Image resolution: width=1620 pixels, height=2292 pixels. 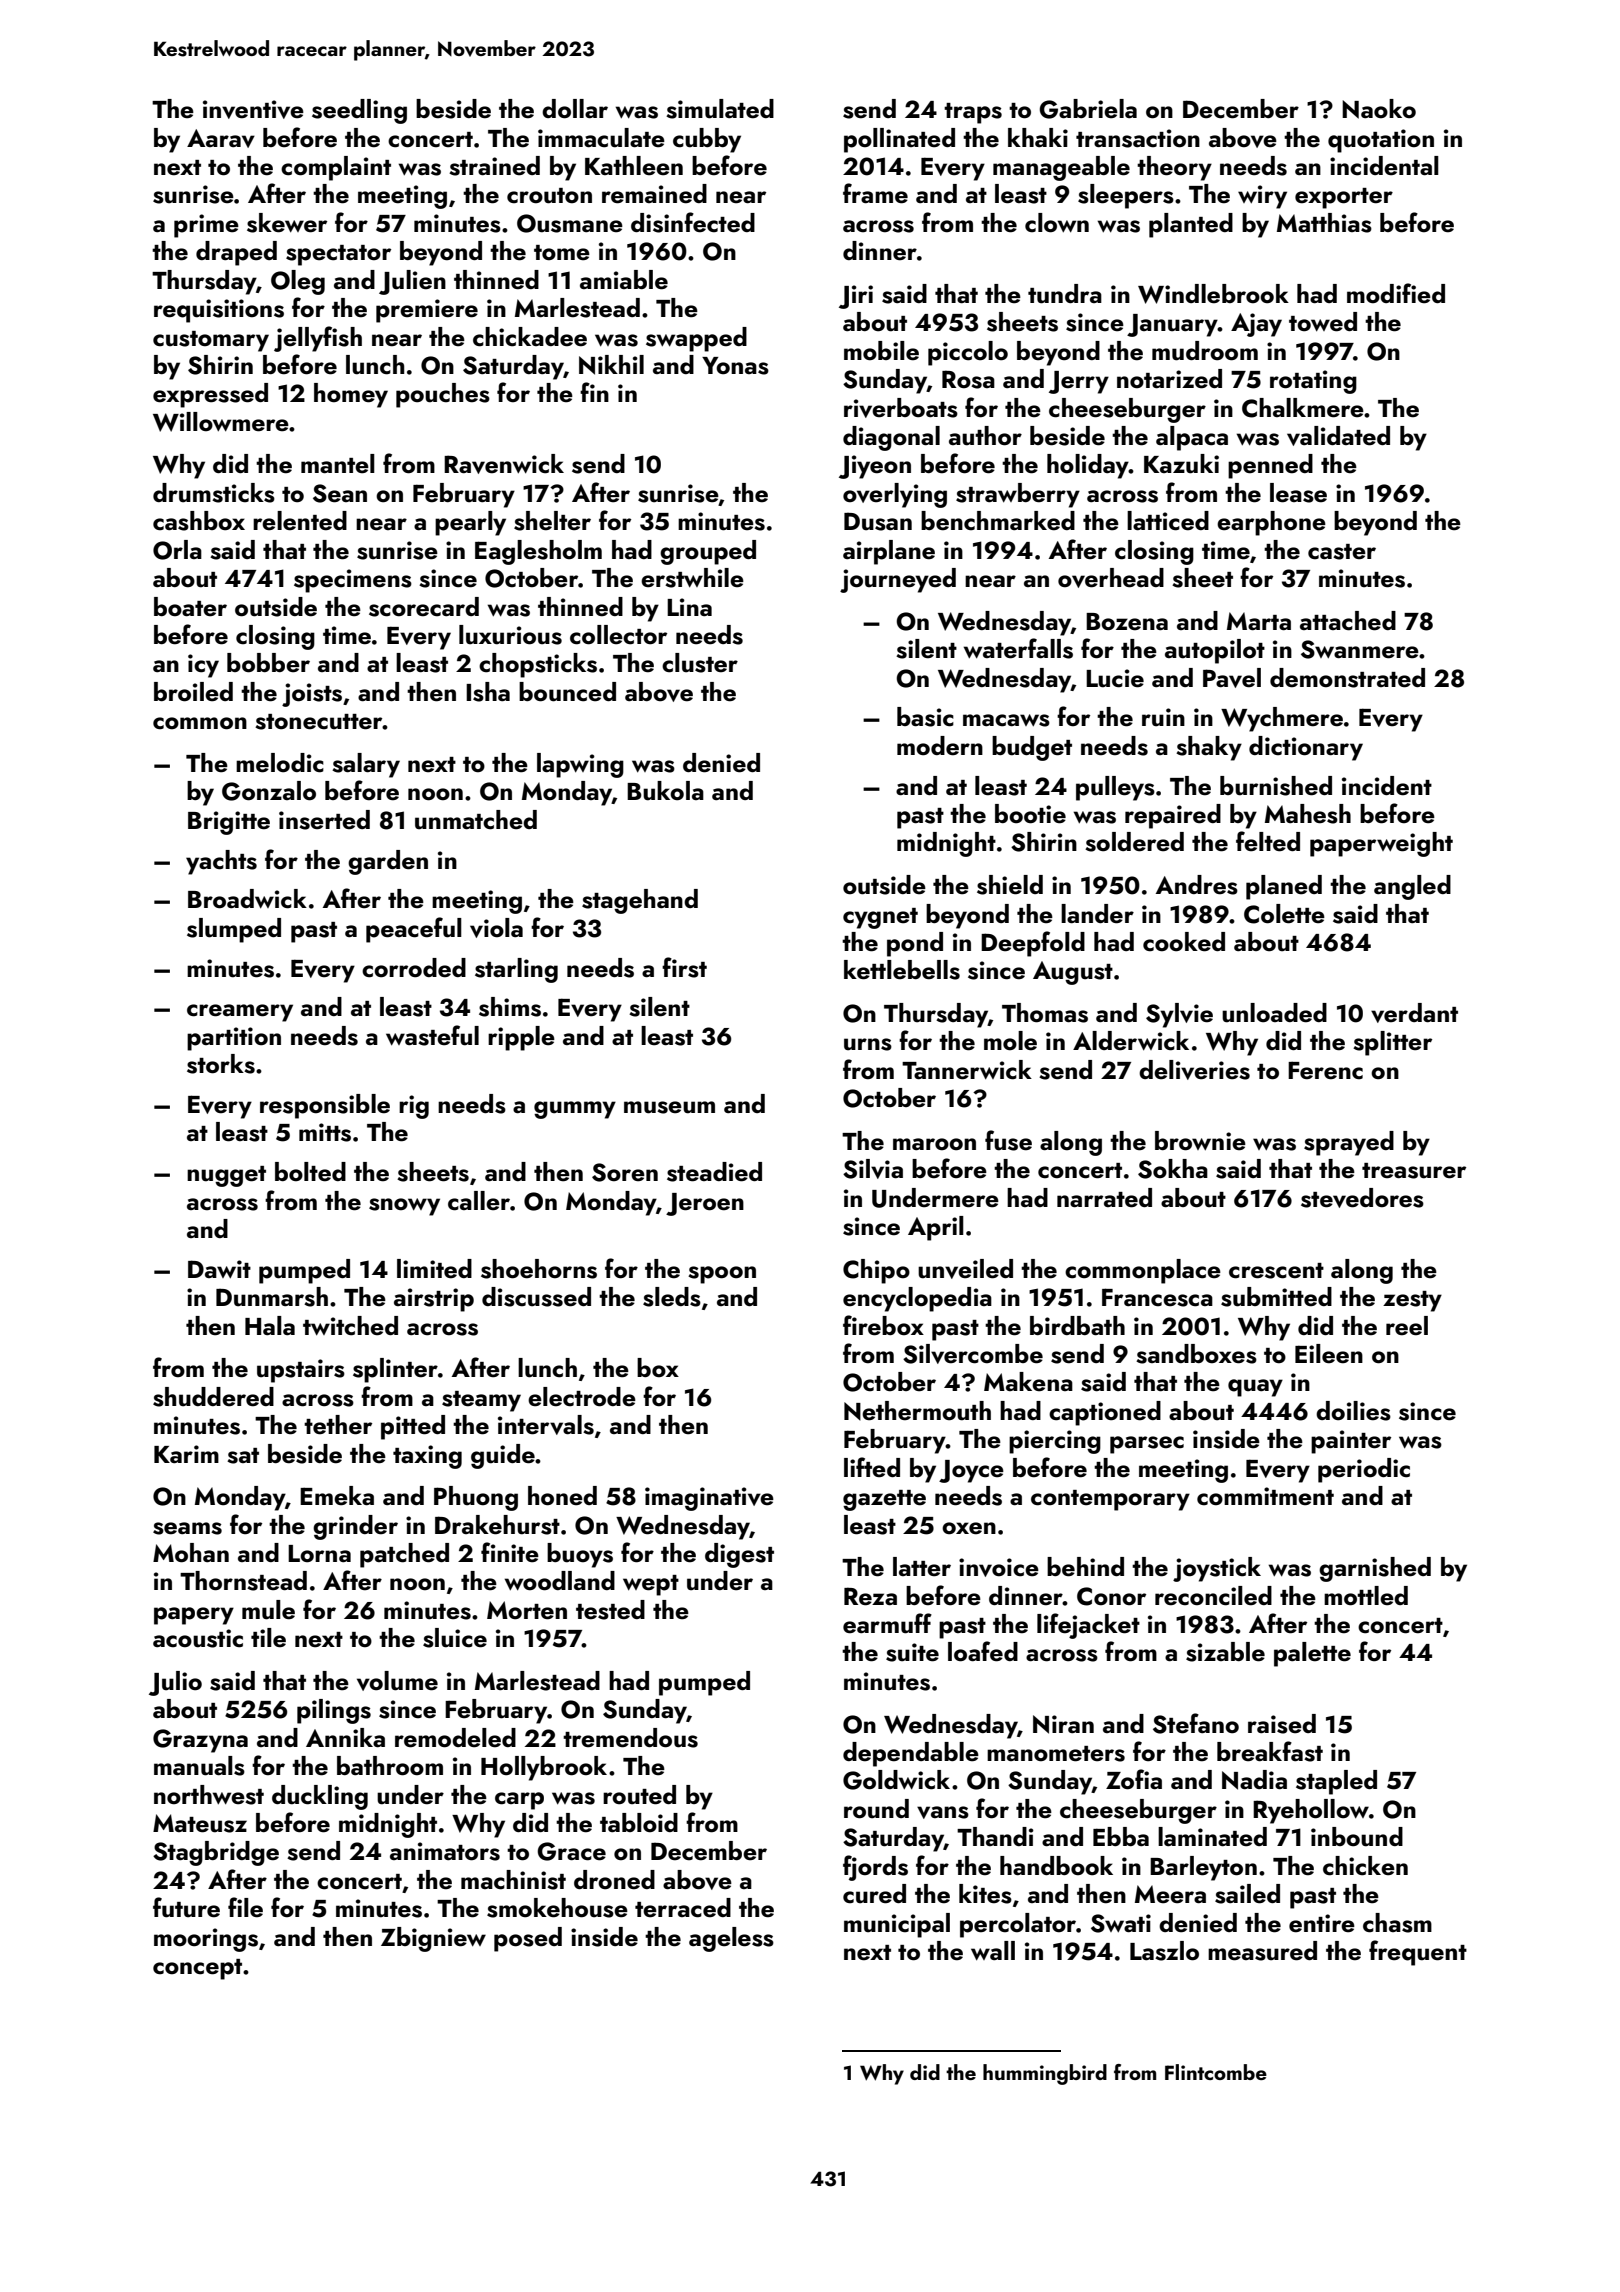 I want to click on reel, so click(x=1407, y=1326).
